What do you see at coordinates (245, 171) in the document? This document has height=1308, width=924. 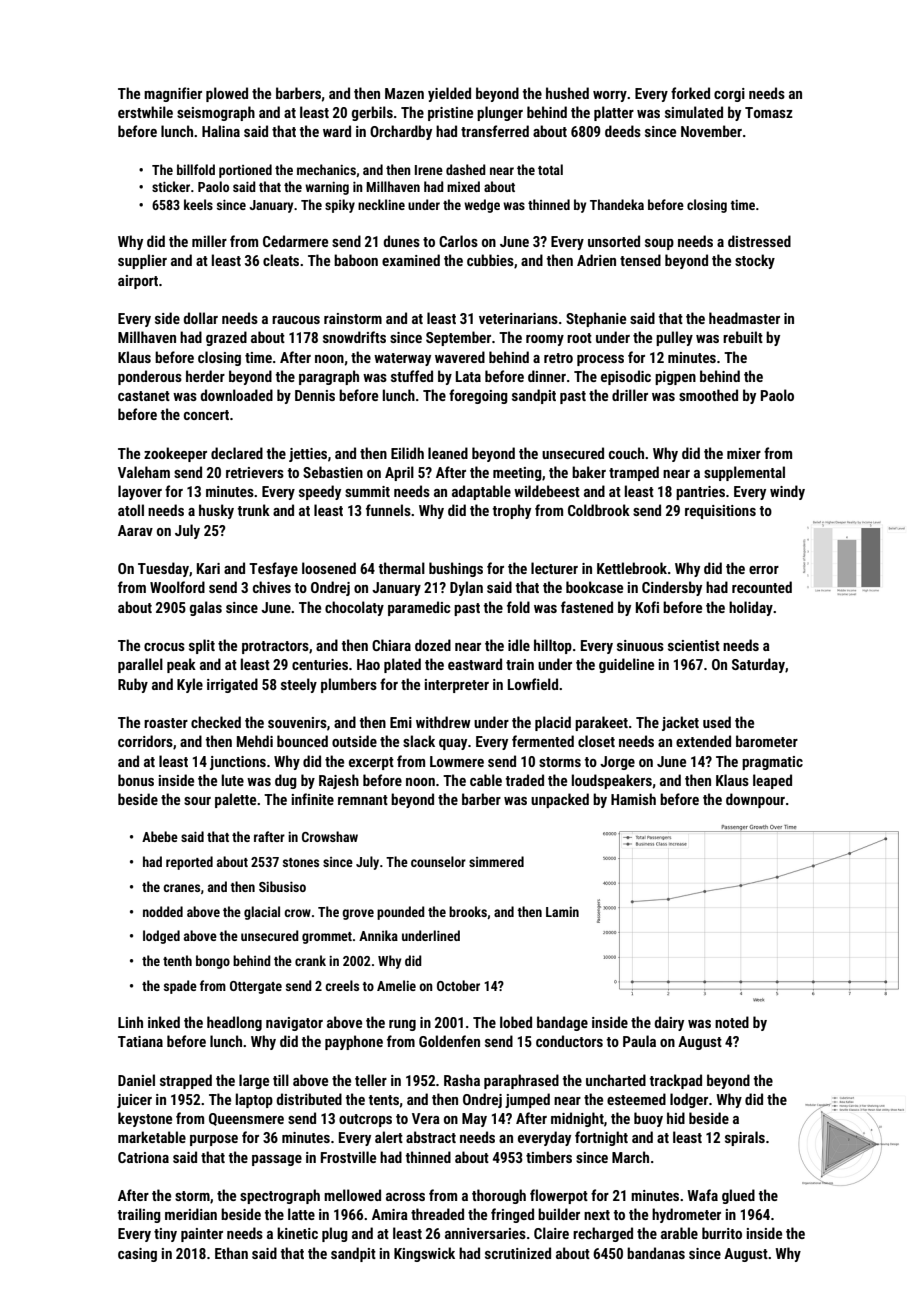 I see `portioned` at bounding box center [245, 171].
